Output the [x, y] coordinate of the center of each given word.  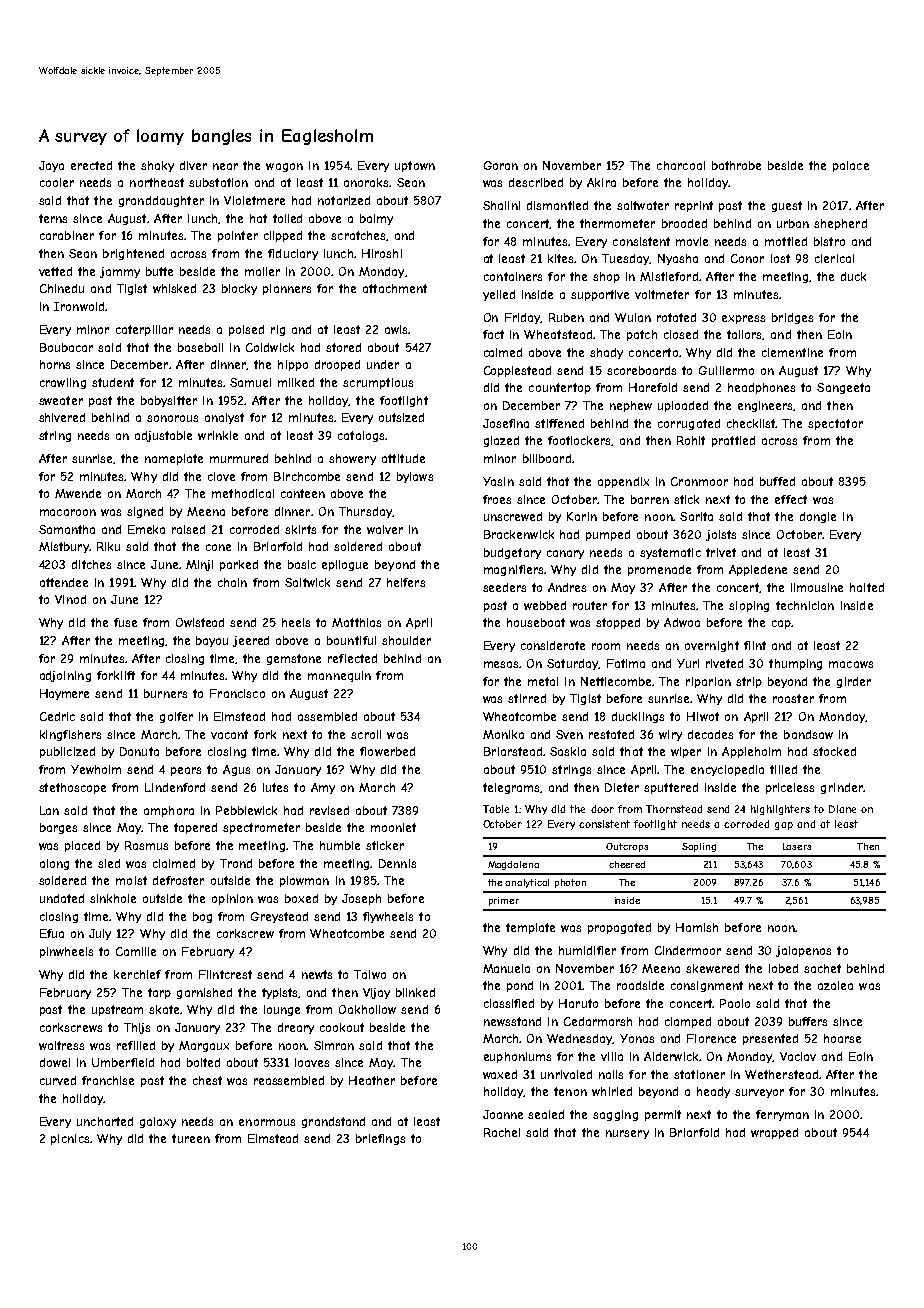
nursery [627, 1134]
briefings [380, 1139]
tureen [191, 1138]
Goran [501, 165]
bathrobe [736, 165]
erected [91, 165]
